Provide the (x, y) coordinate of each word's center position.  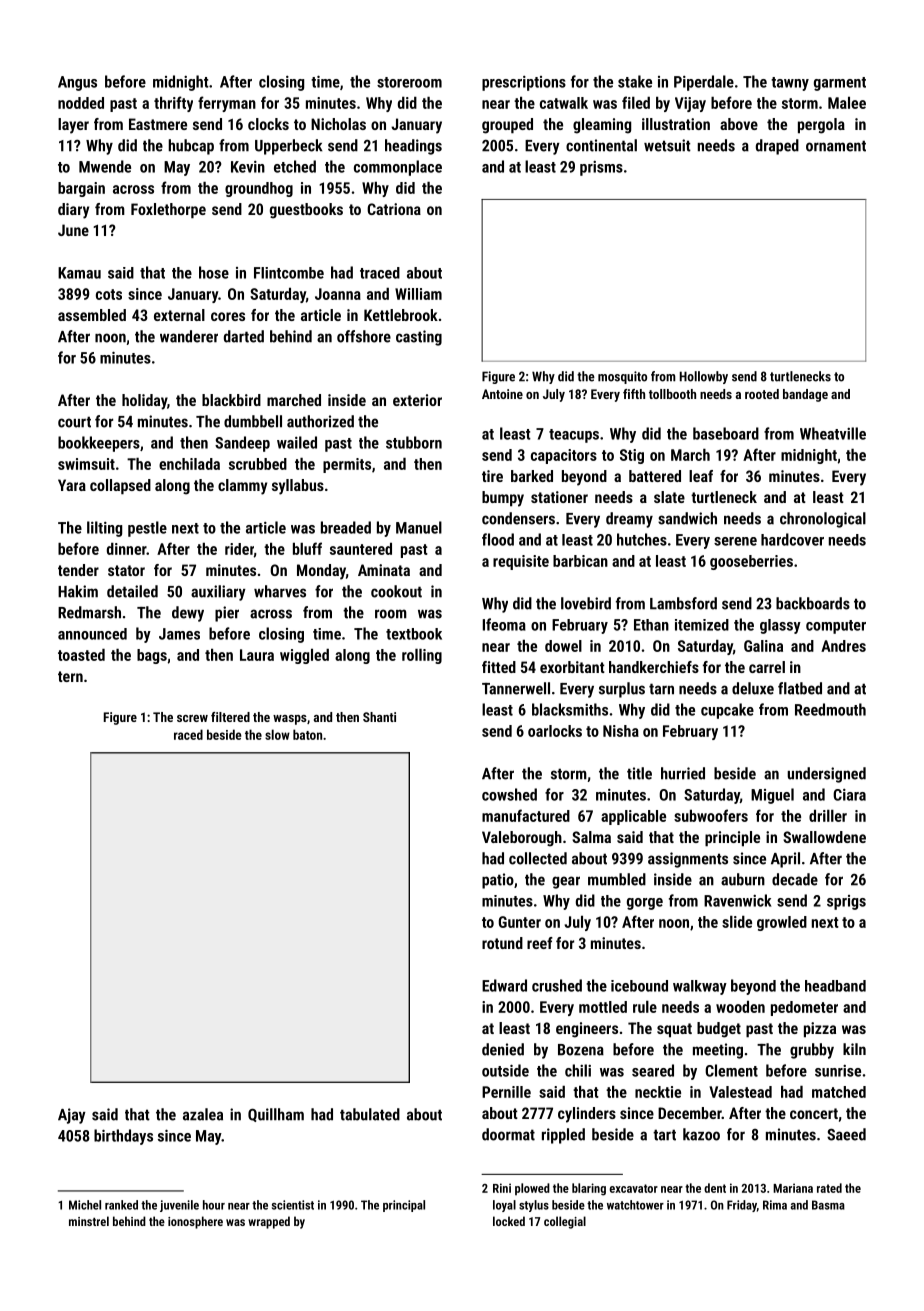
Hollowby (704, 377)
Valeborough (522, 839)
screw (192, 718)
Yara (72, 485)
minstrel (89, 1221)
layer (73, 126)
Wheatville (833, 433)
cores (228, 316)
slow (277, 734)
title (639, 773)
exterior (417, 400)
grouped (507, 126)
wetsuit (667, 145)
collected (538, 858)
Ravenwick (738, 900)
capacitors (564, 456)
